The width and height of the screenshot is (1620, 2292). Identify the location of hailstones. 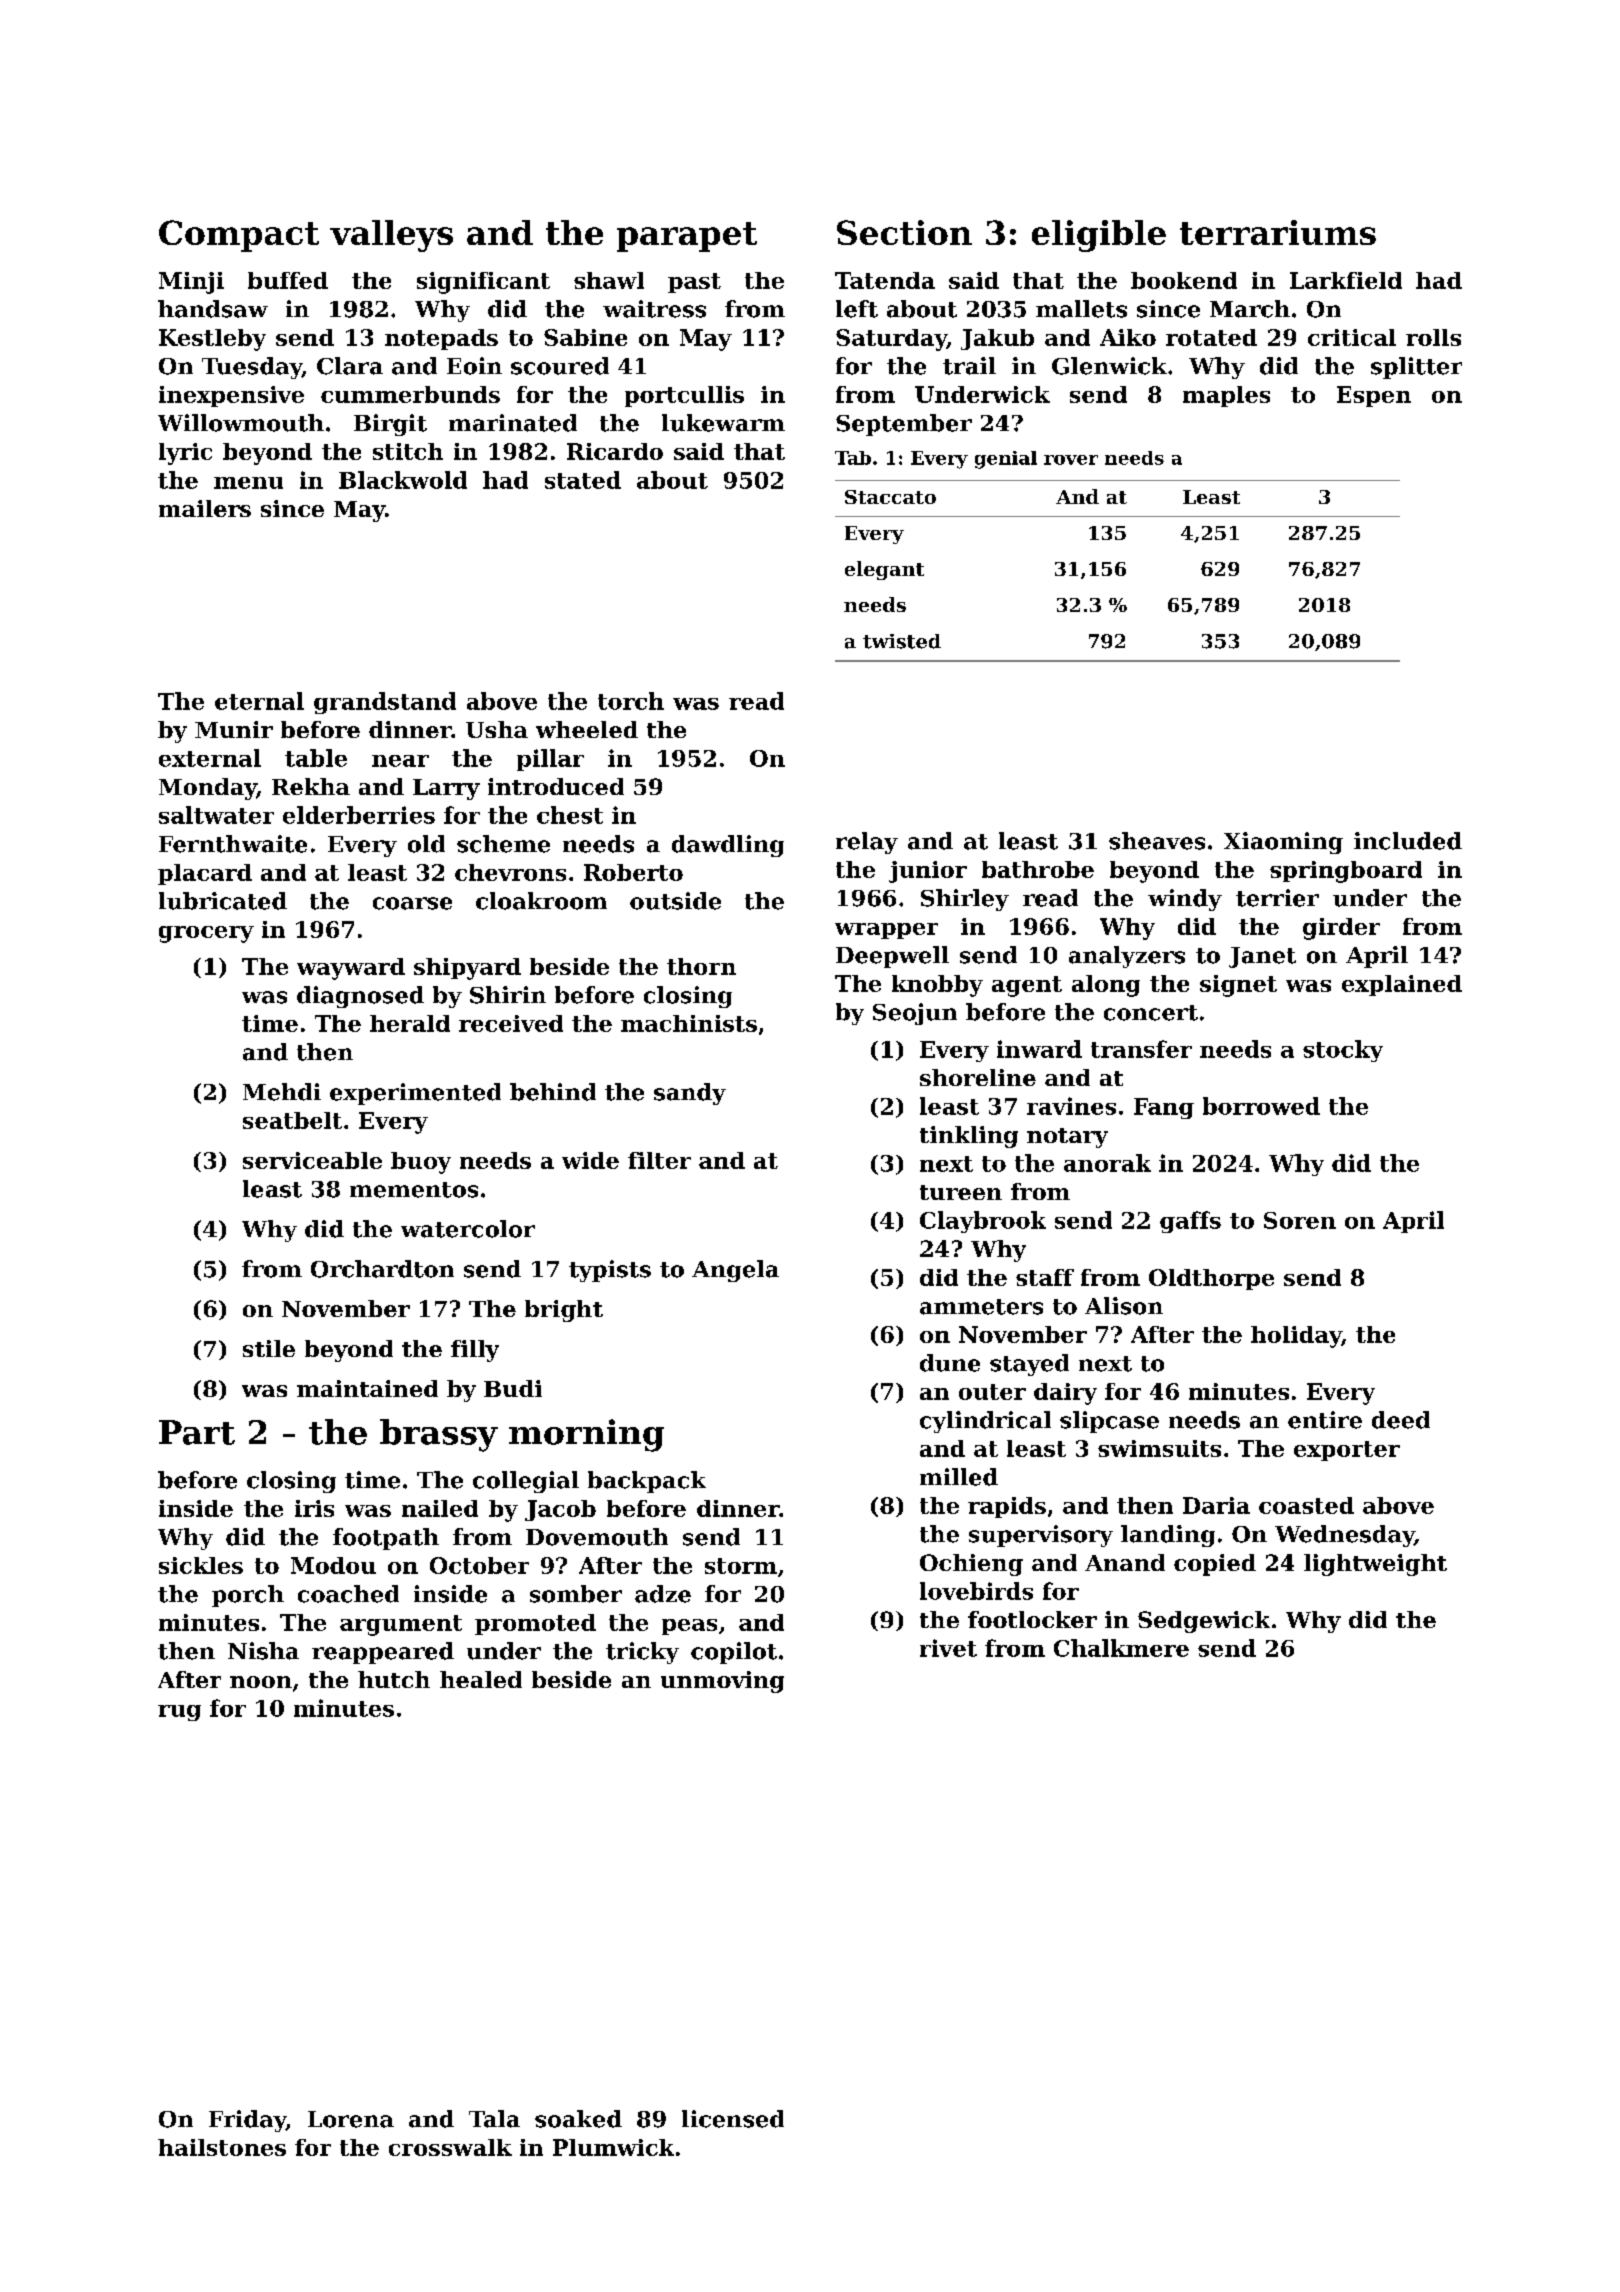
(222, 2147).
